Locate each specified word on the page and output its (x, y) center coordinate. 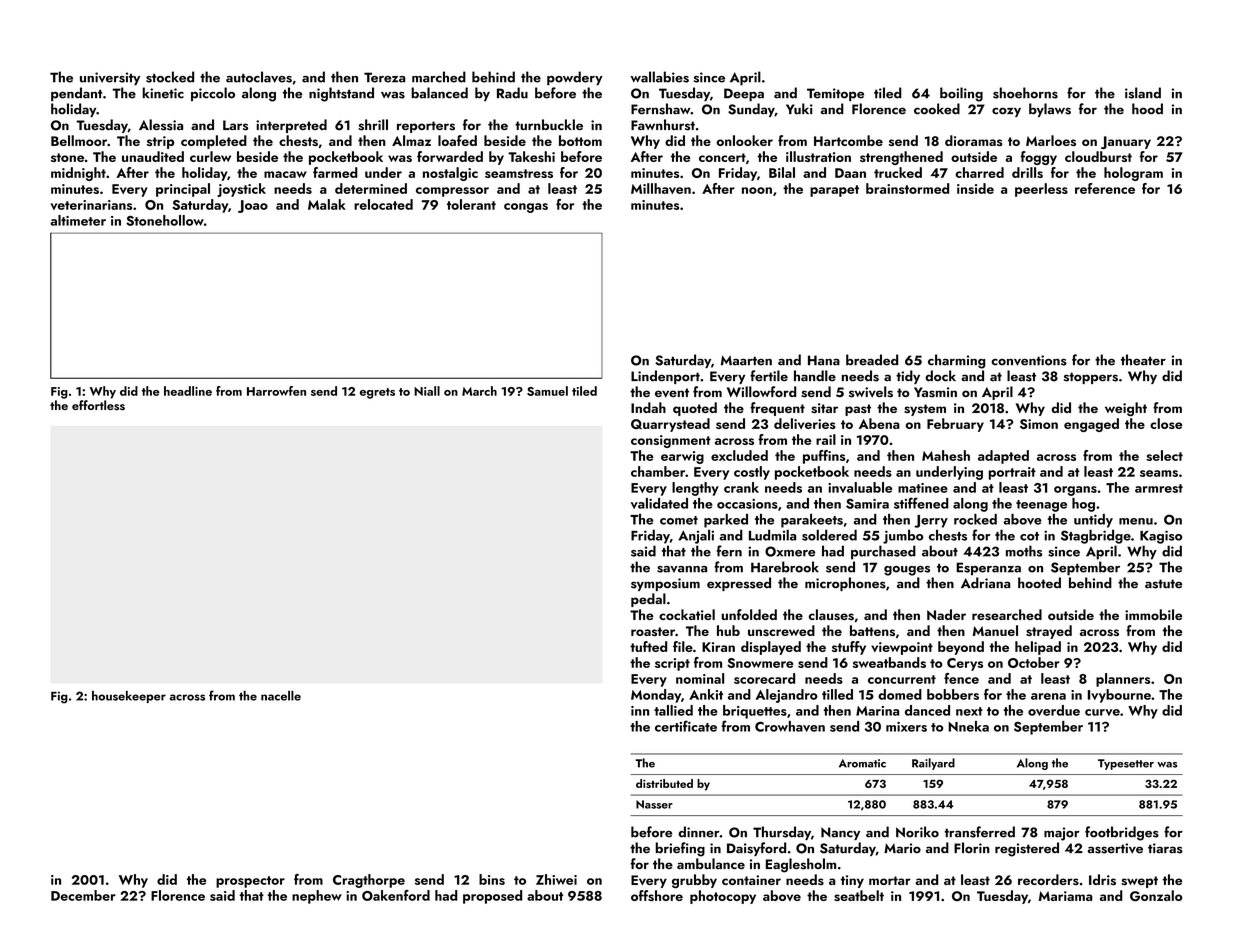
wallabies (659, 77)
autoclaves (259, 77)
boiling (961, 94)
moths (1024, 551)
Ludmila (772, 535)
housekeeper (129, 697)
